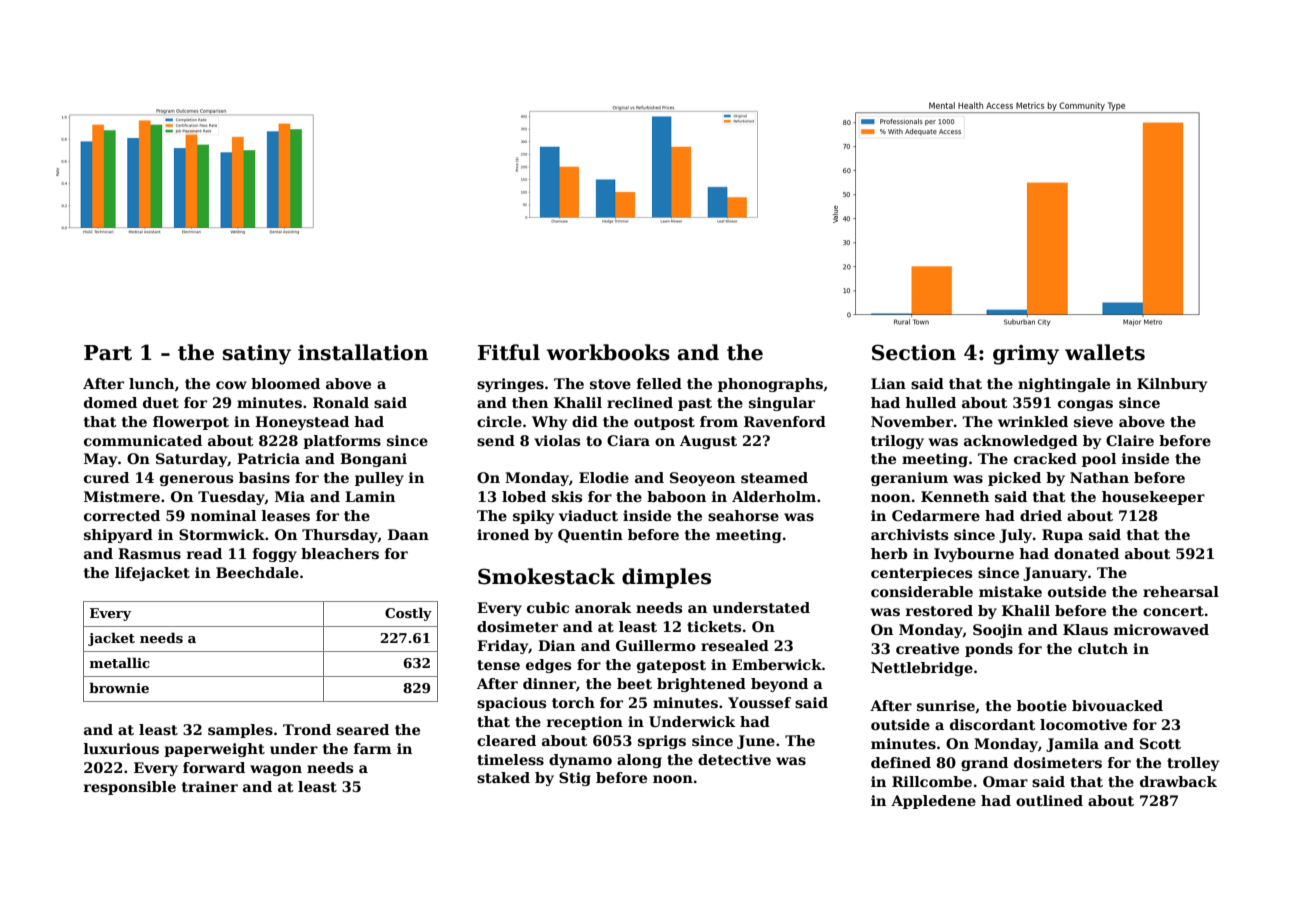 The width and height of the image is (1308, 924). I want to click on grand, so click(984, 764).
